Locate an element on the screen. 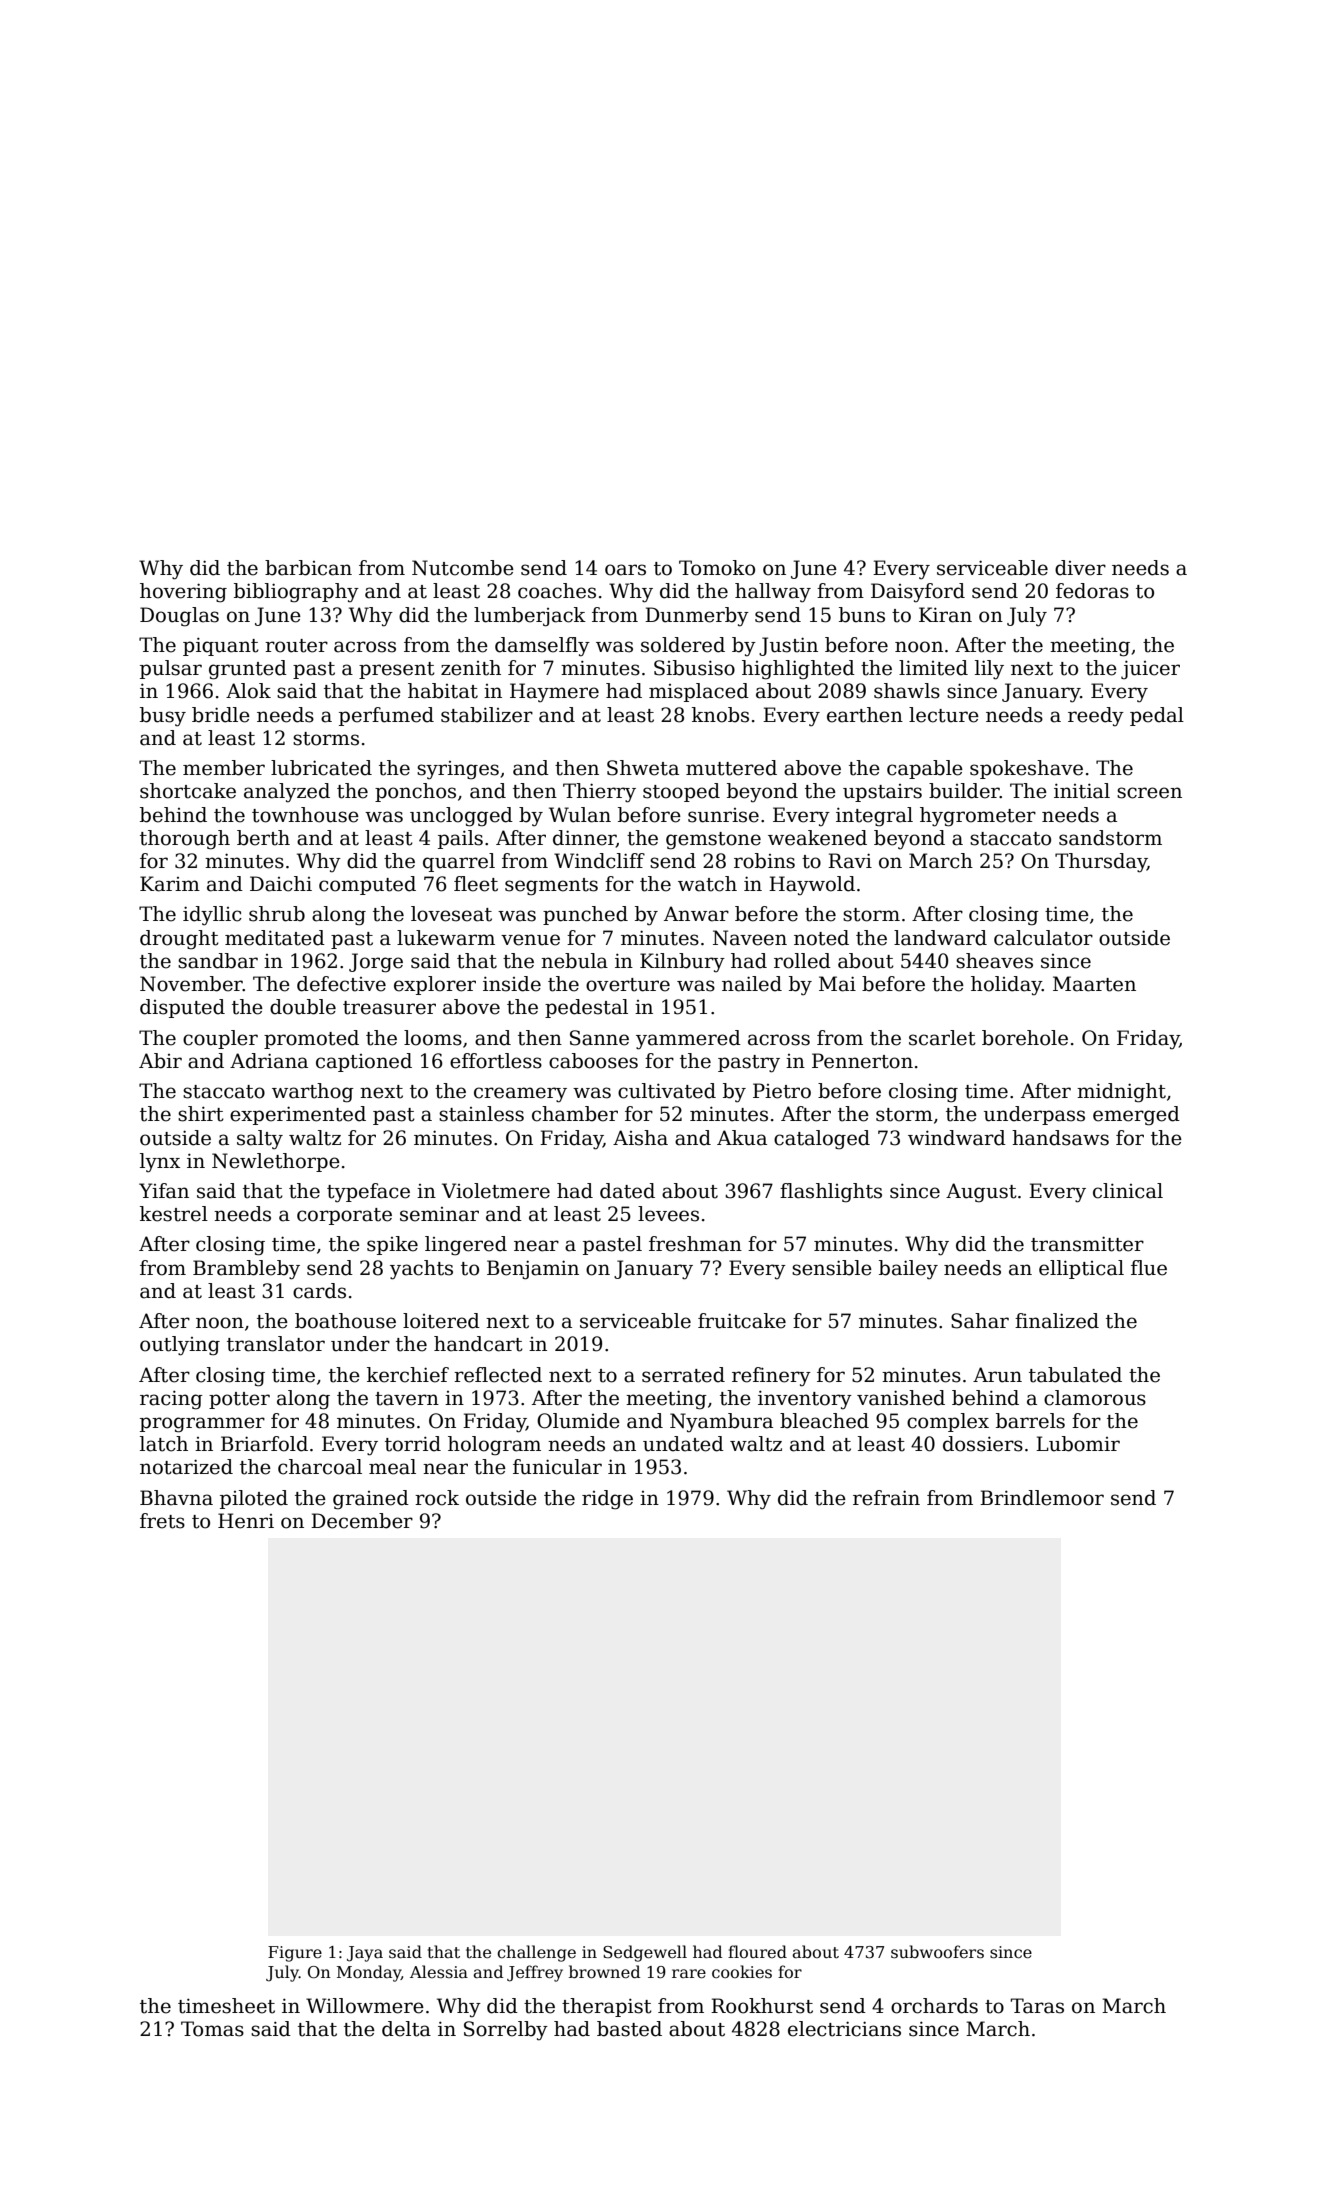 This screenshot has width=1328, height=2187. rock is located at coordinates (437, 1498).
